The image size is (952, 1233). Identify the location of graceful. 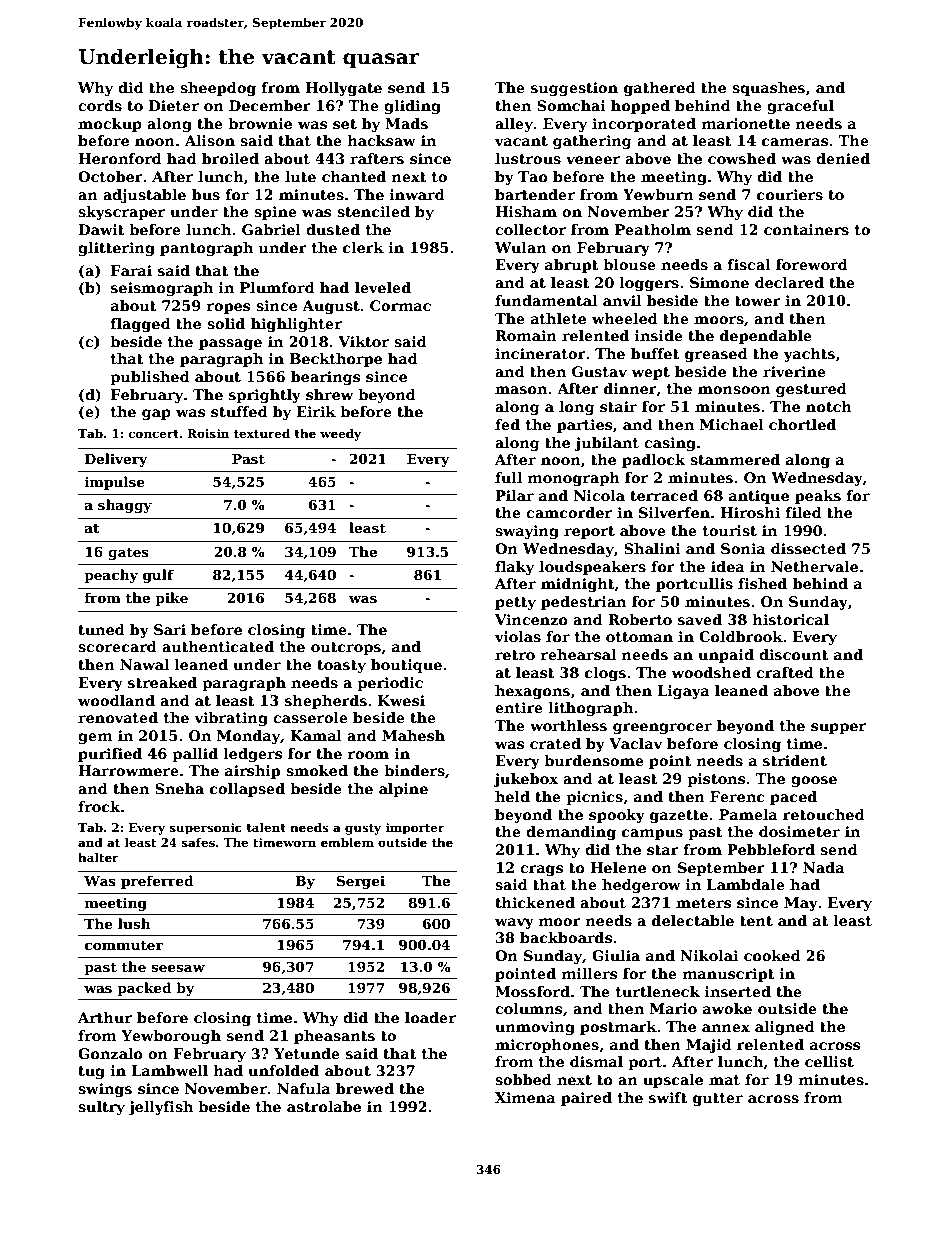
(800, 107).
